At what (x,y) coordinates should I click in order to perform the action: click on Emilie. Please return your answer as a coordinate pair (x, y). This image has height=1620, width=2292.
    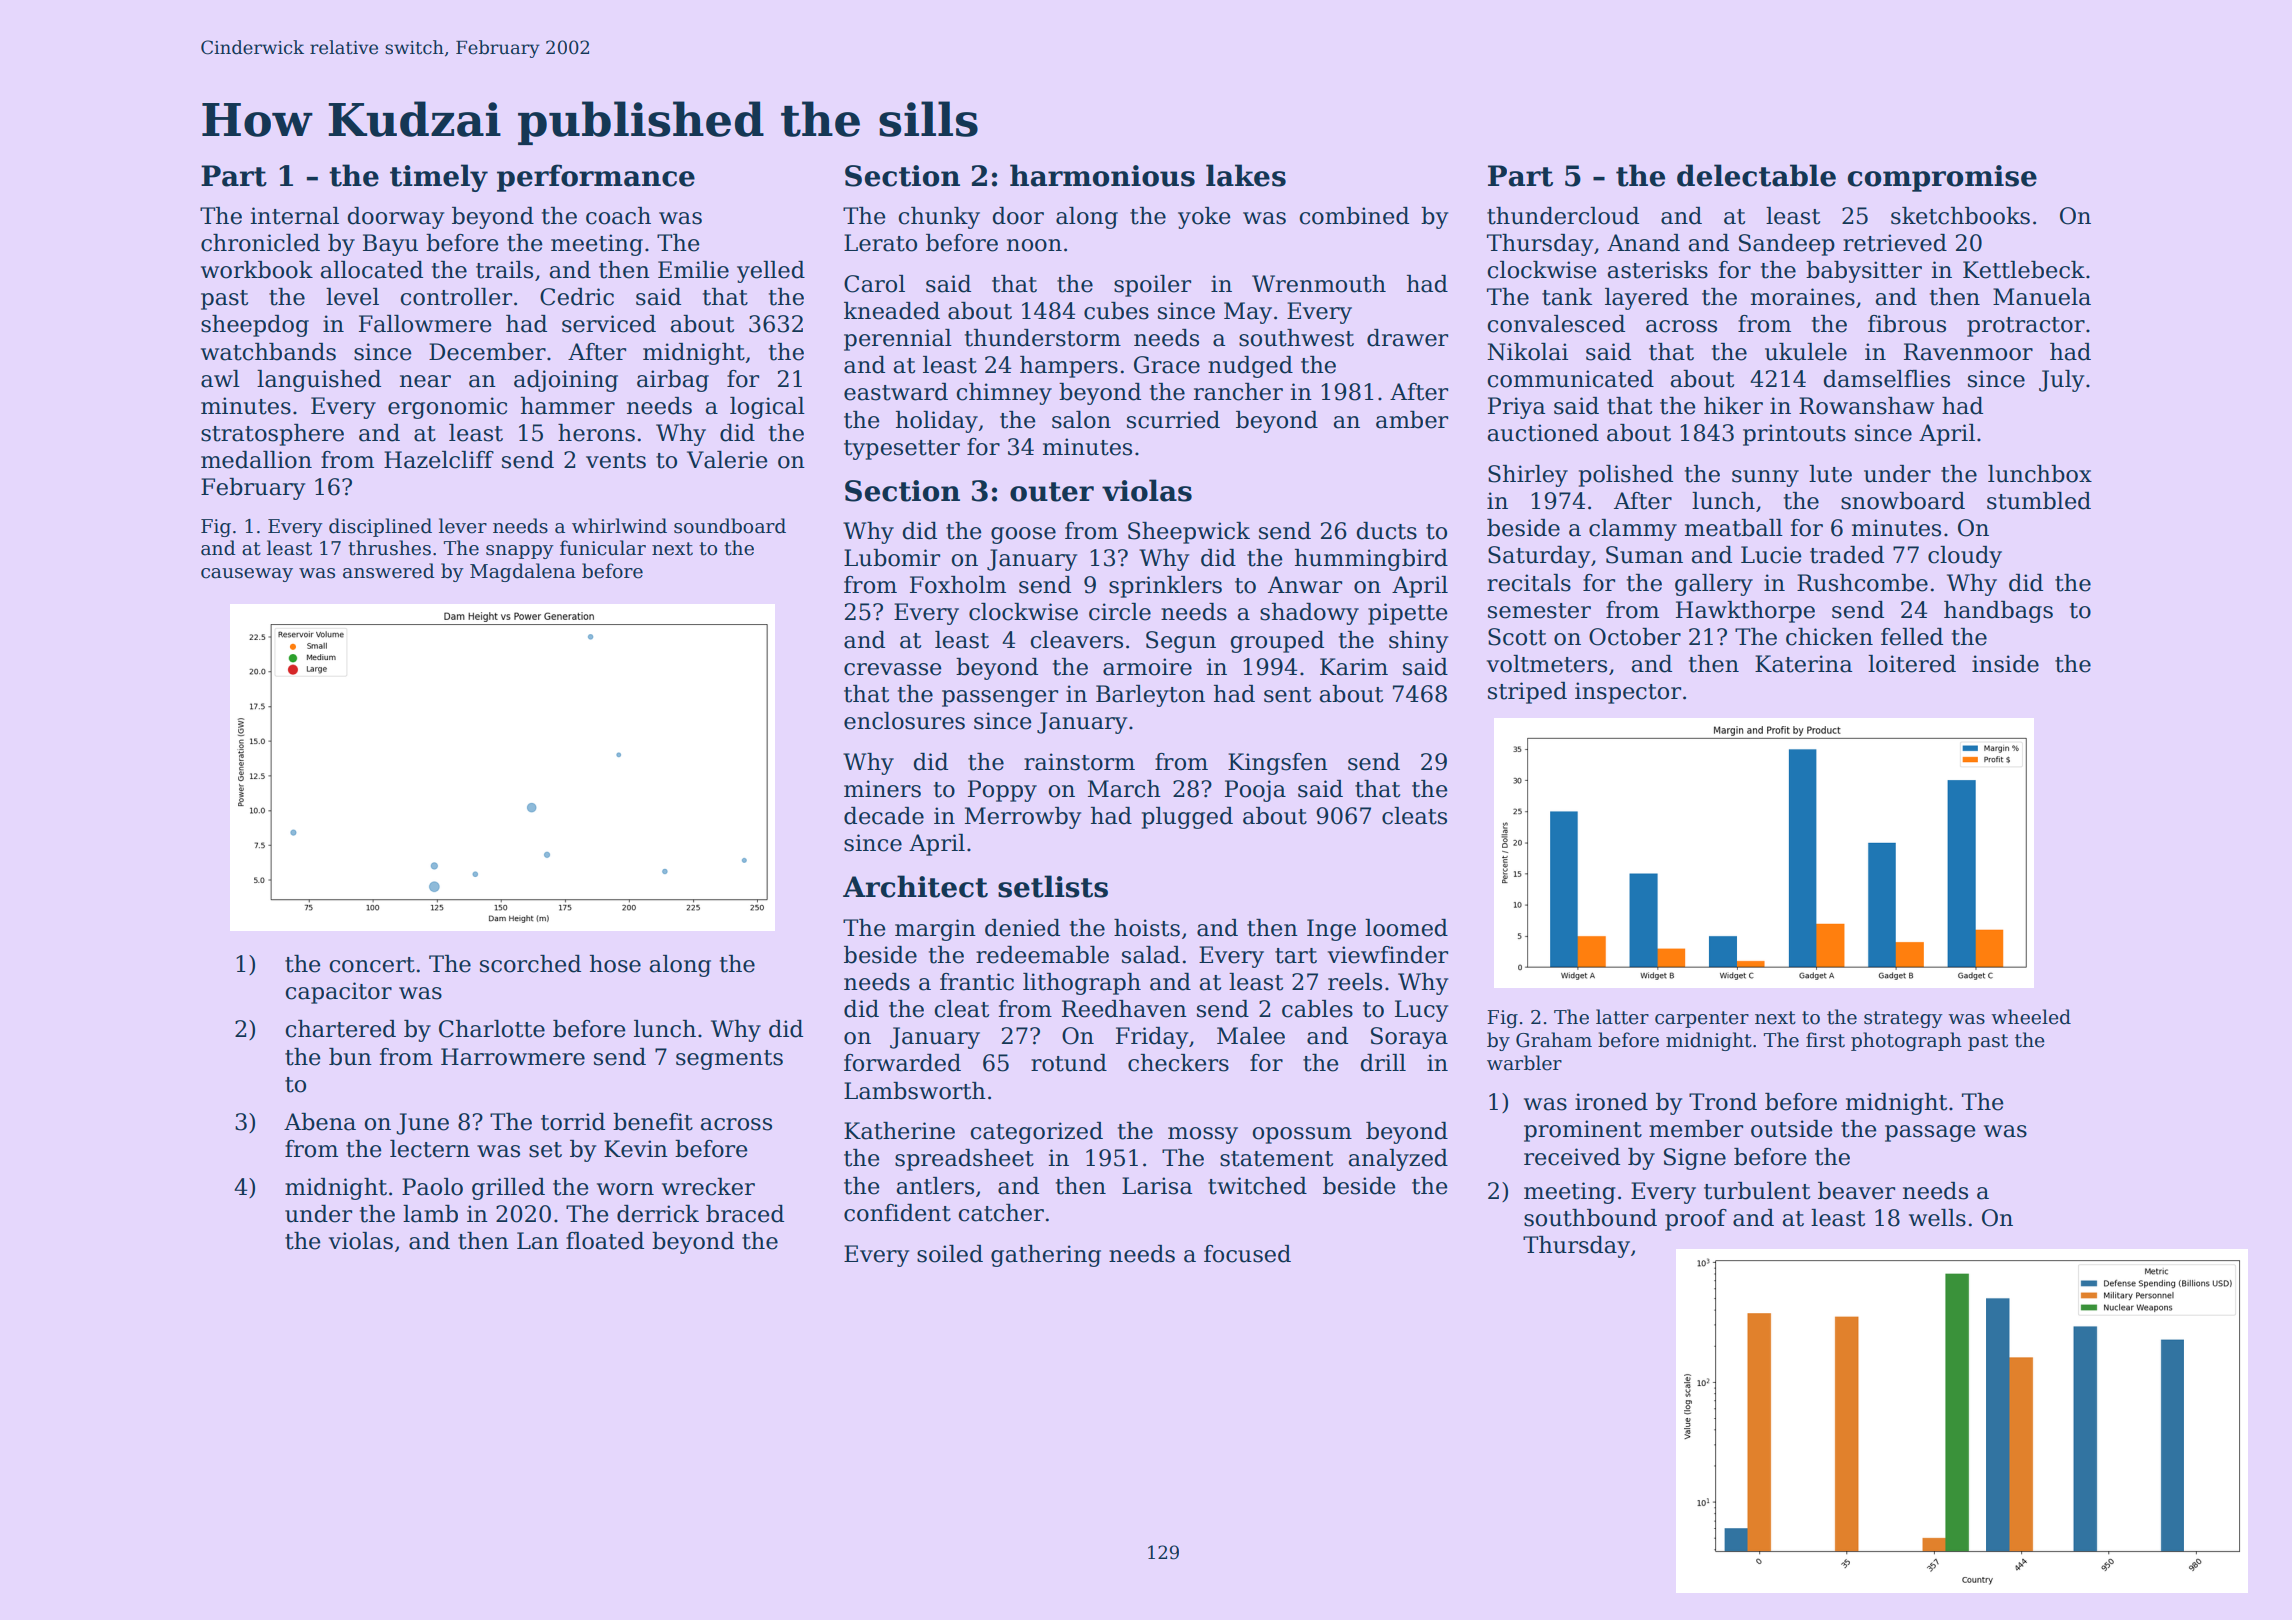
    Looking at the image, I should click on (693, 270).
